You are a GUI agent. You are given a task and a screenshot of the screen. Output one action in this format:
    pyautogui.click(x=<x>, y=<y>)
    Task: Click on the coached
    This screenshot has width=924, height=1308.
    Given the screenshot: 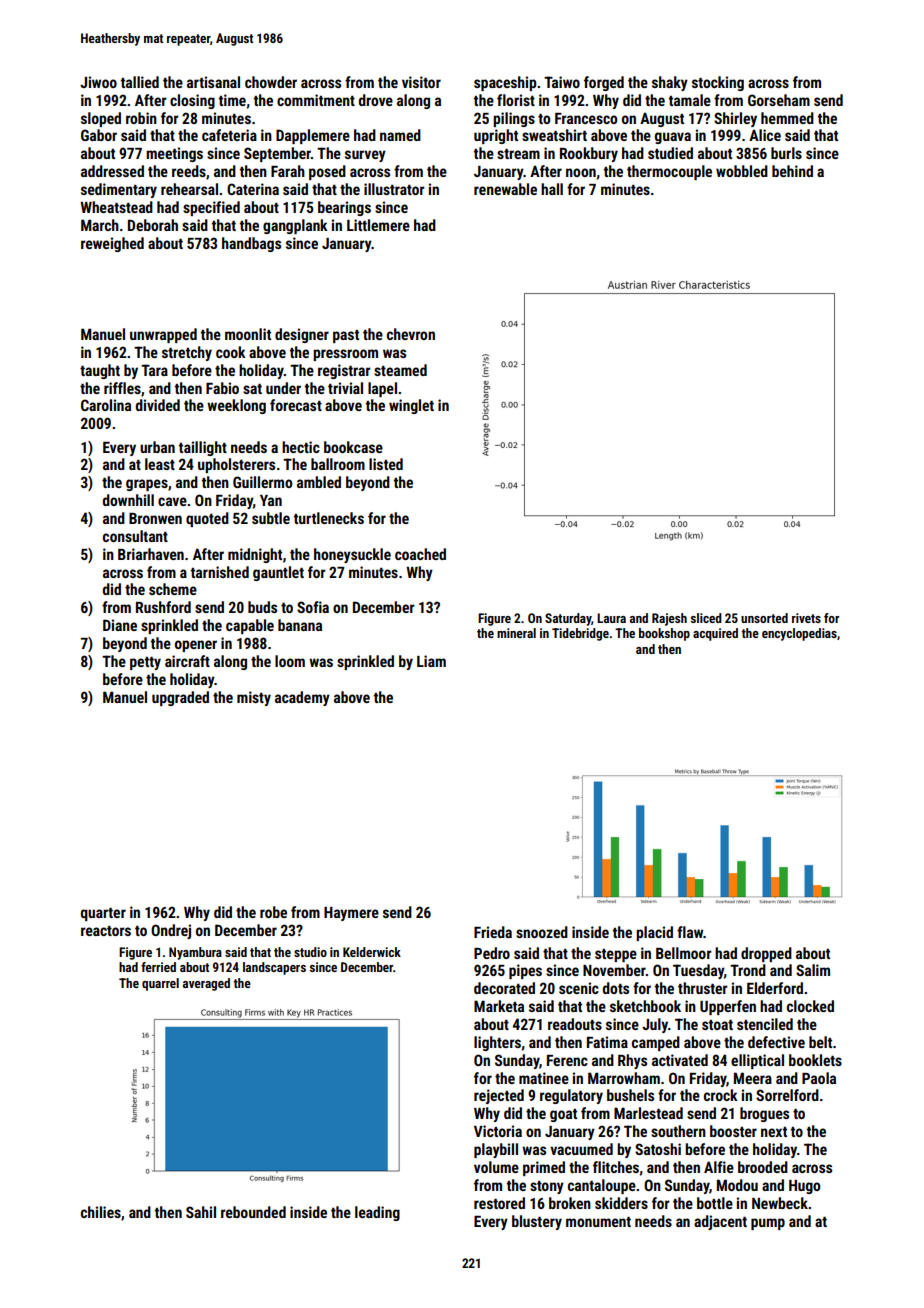 What is the action you would take?
    pyautogui.click(x=420, y=554)
